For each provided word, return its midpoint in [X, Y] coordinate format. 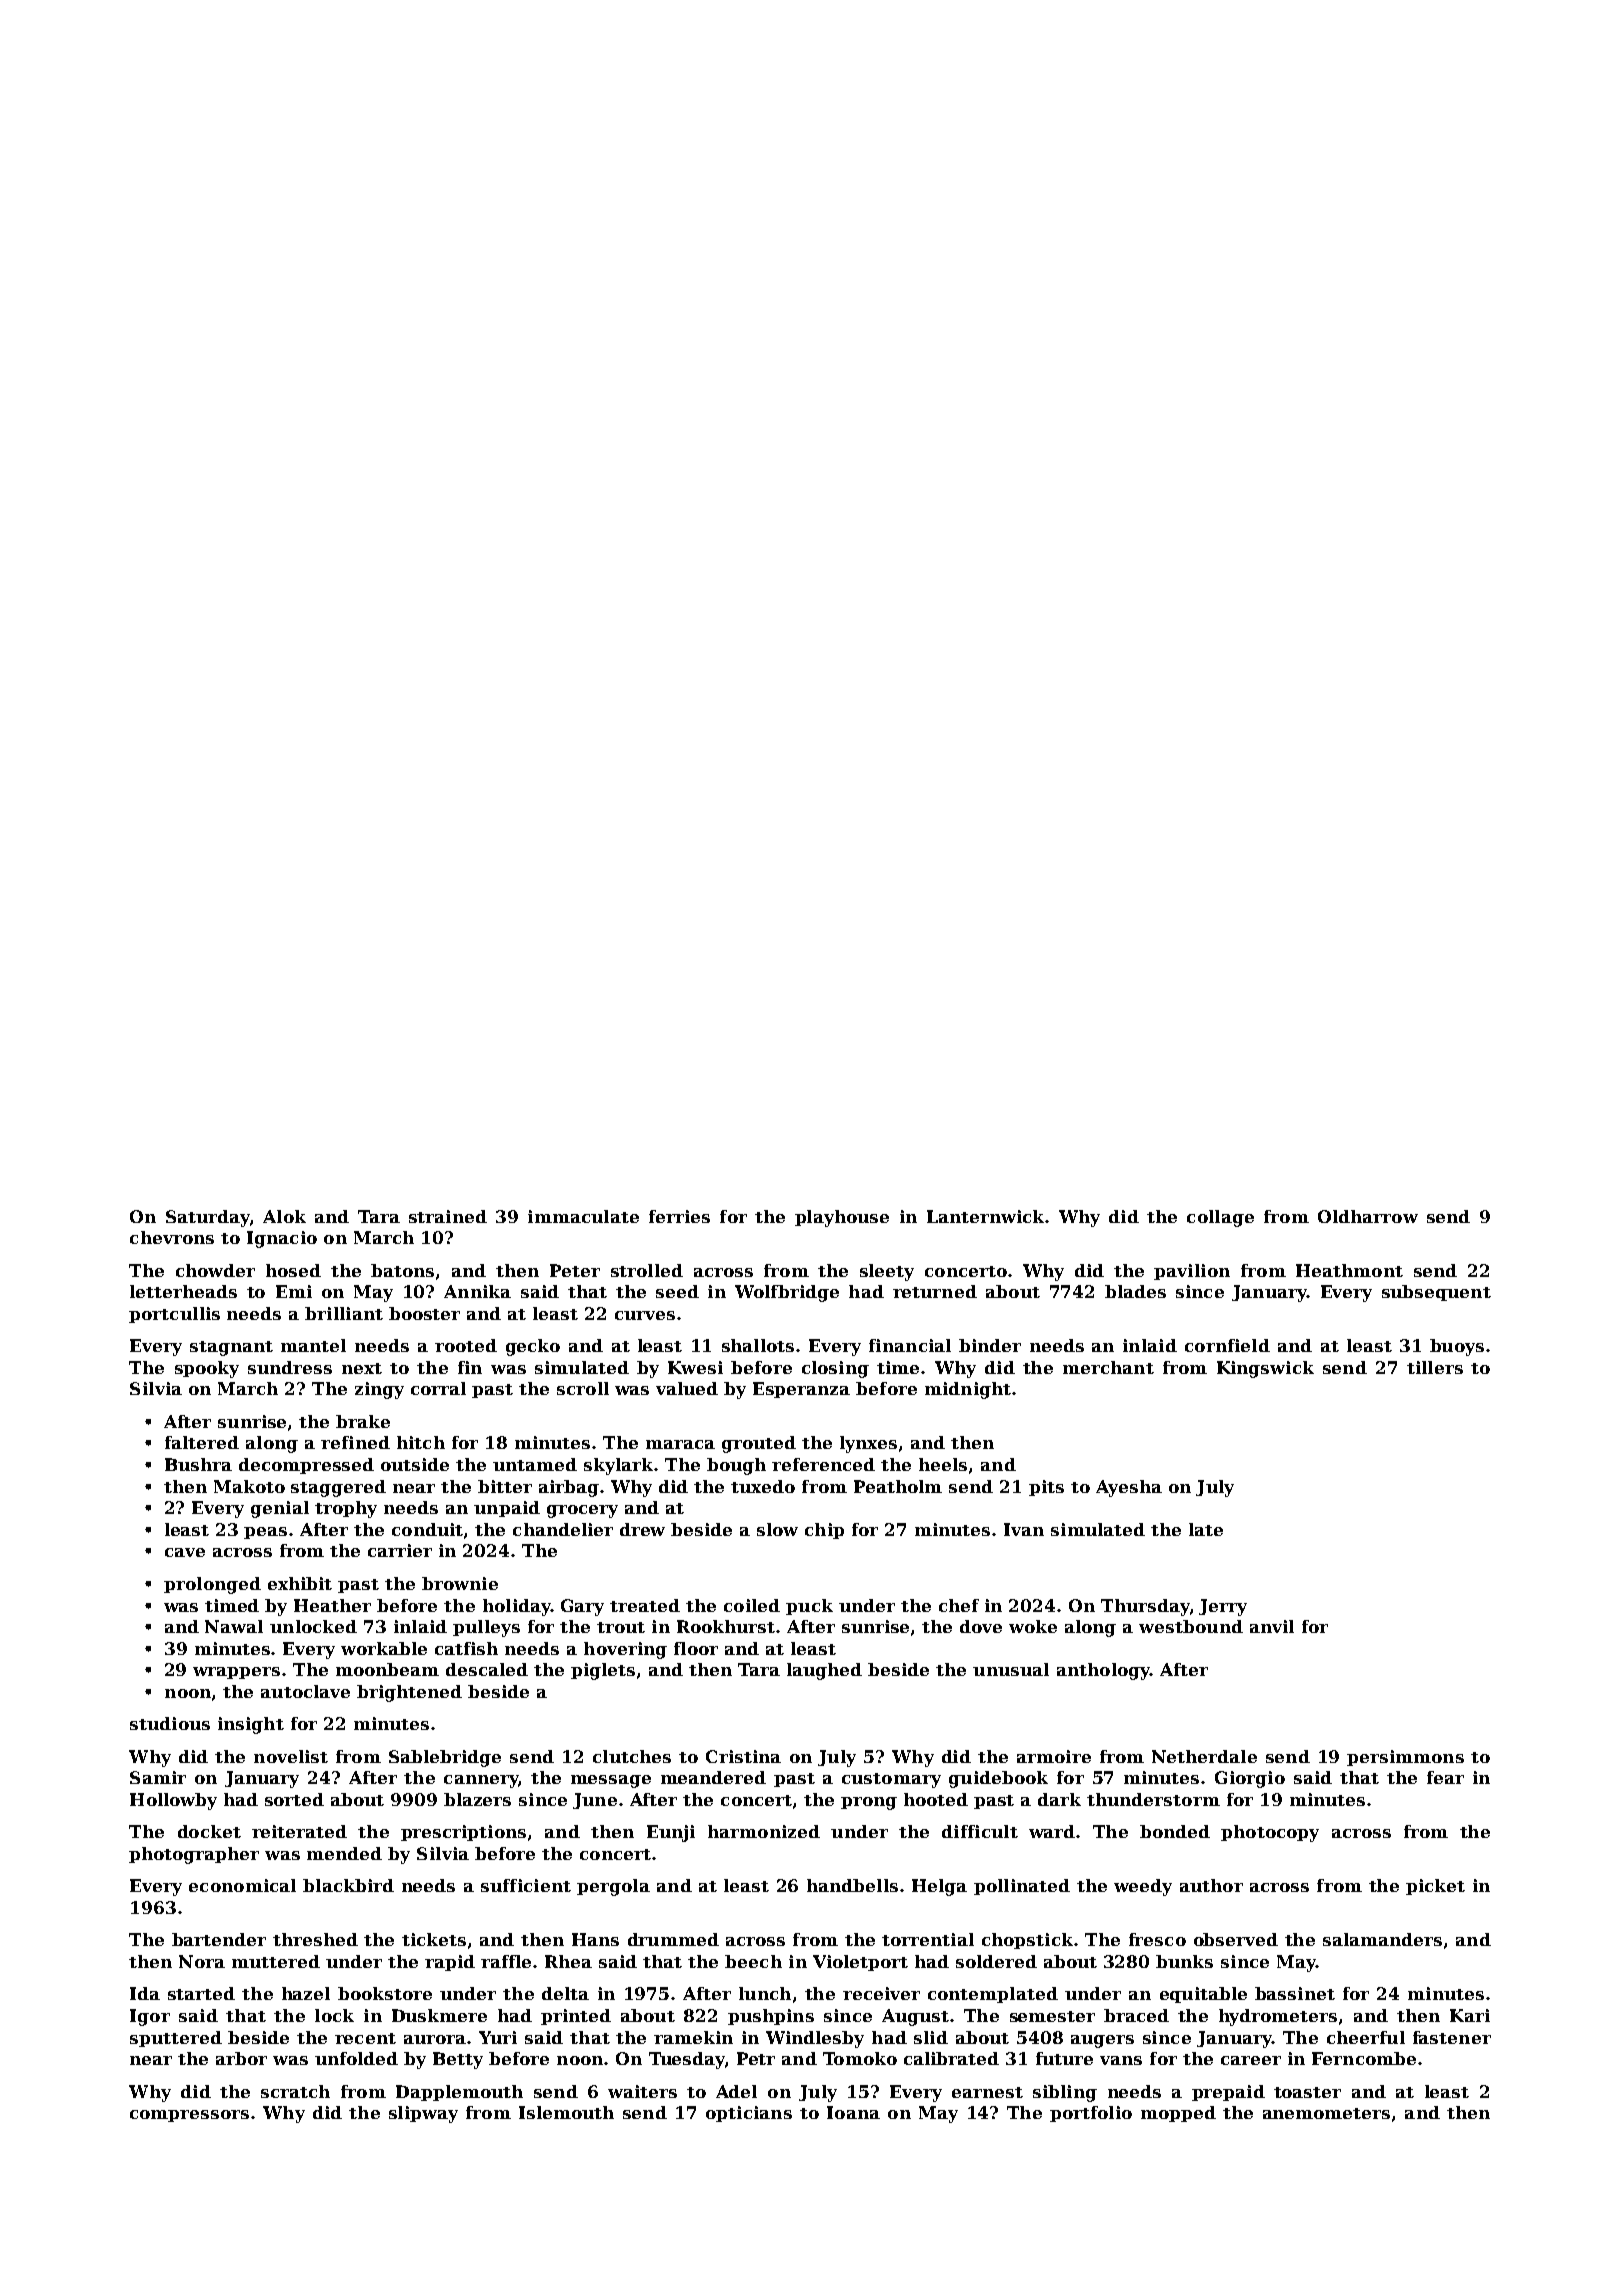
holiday [517, 1607]
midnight [968, 1390]
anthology [1103, 1671]
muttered [276, 1961]
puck [809, 1607]
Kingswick [1265, 1369]
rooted [466, 1345]
